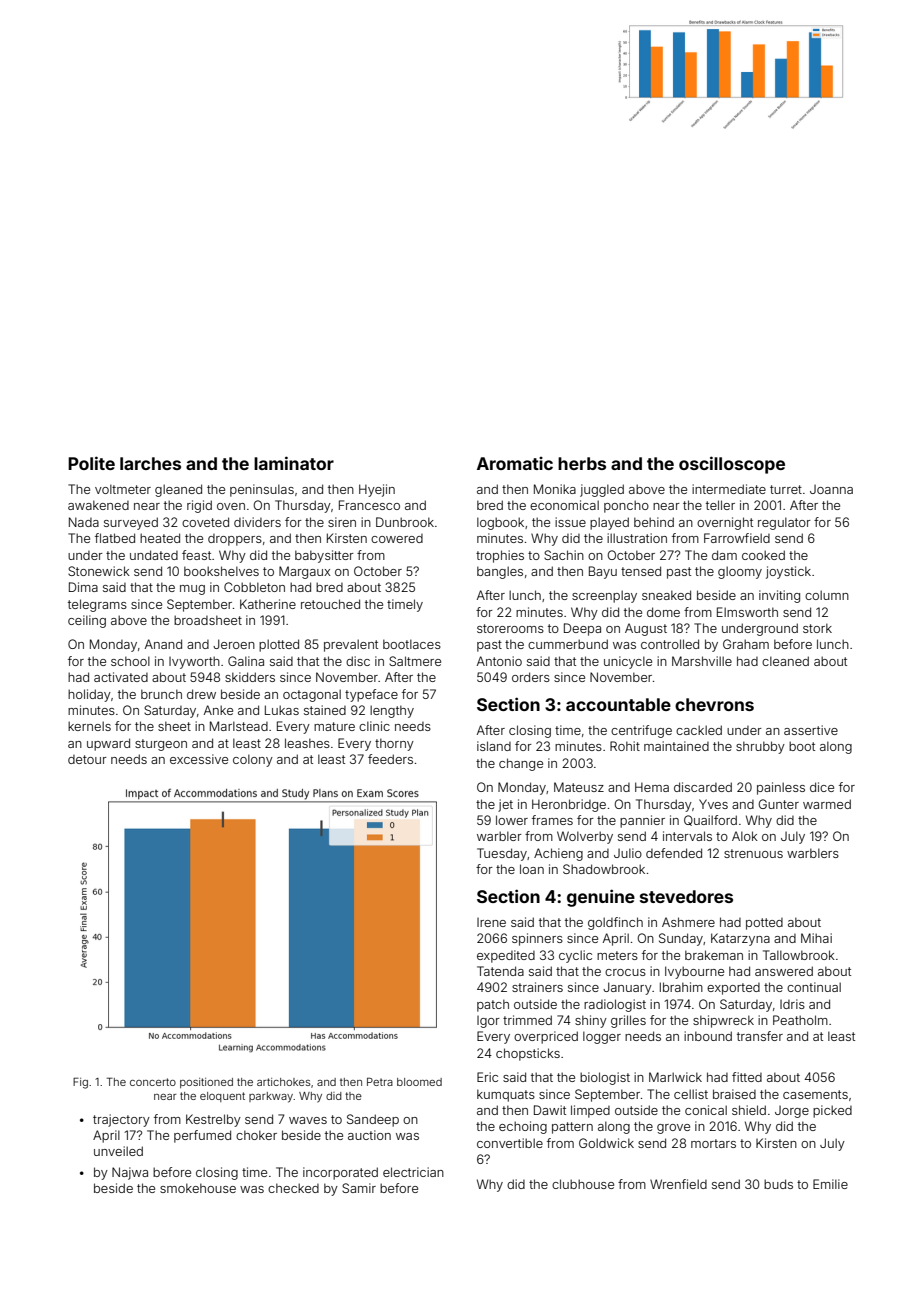 The image size is (924, 1314). I want to click on Samir, so click(359, 1188).
